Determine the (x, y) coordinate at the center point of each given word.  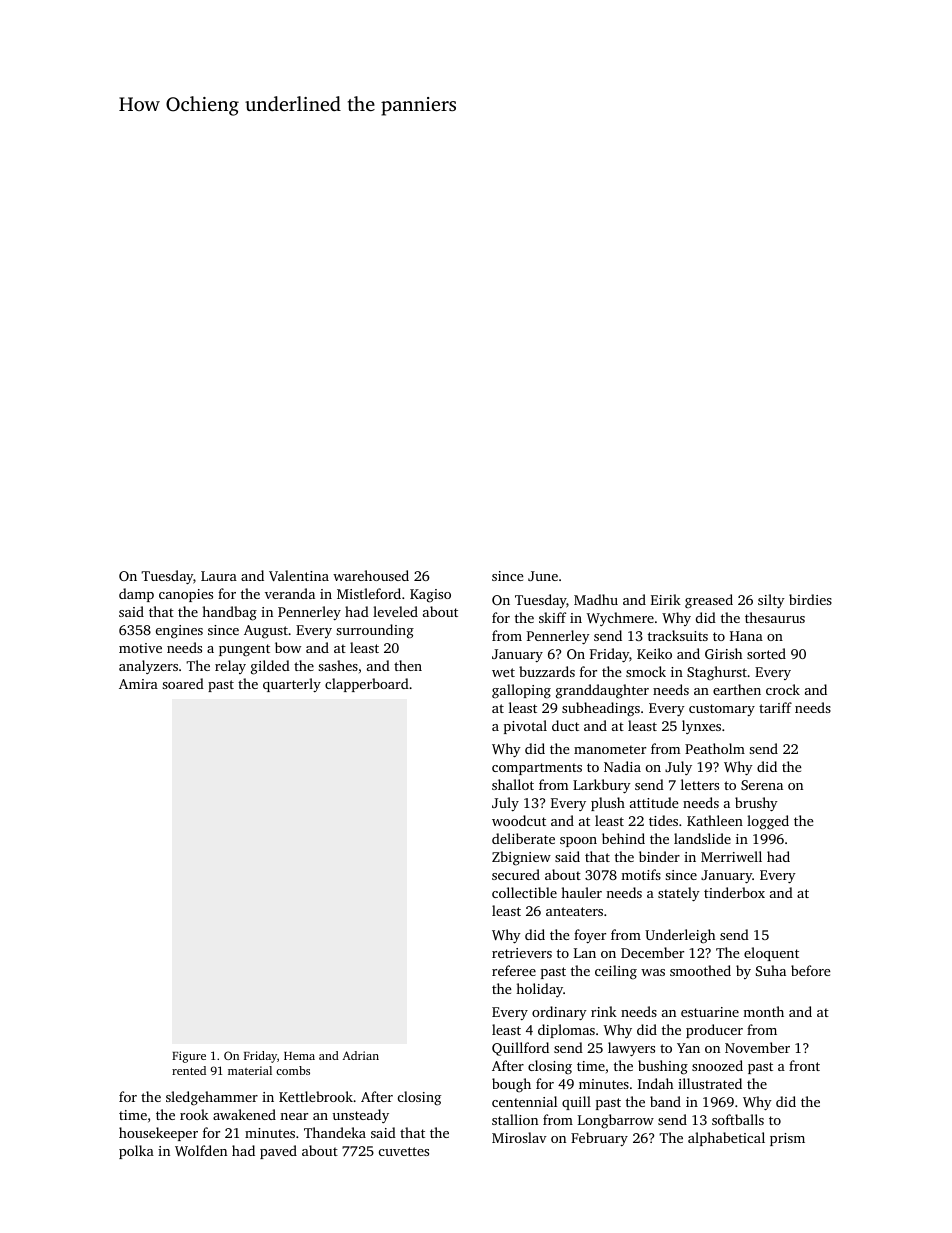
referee (514, 970)
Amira (138, 684)
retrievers (522, 953)
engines (179, 632)
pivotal (525, 727)
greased (709, 601)
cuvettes (404, 1151)
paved (278, 1152)
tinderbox (734, 892)
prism (787, 1139)
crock (783, 689)
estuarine (710, 1012)
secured (516, 874)
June (543, 576)
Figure (189, 1057)
